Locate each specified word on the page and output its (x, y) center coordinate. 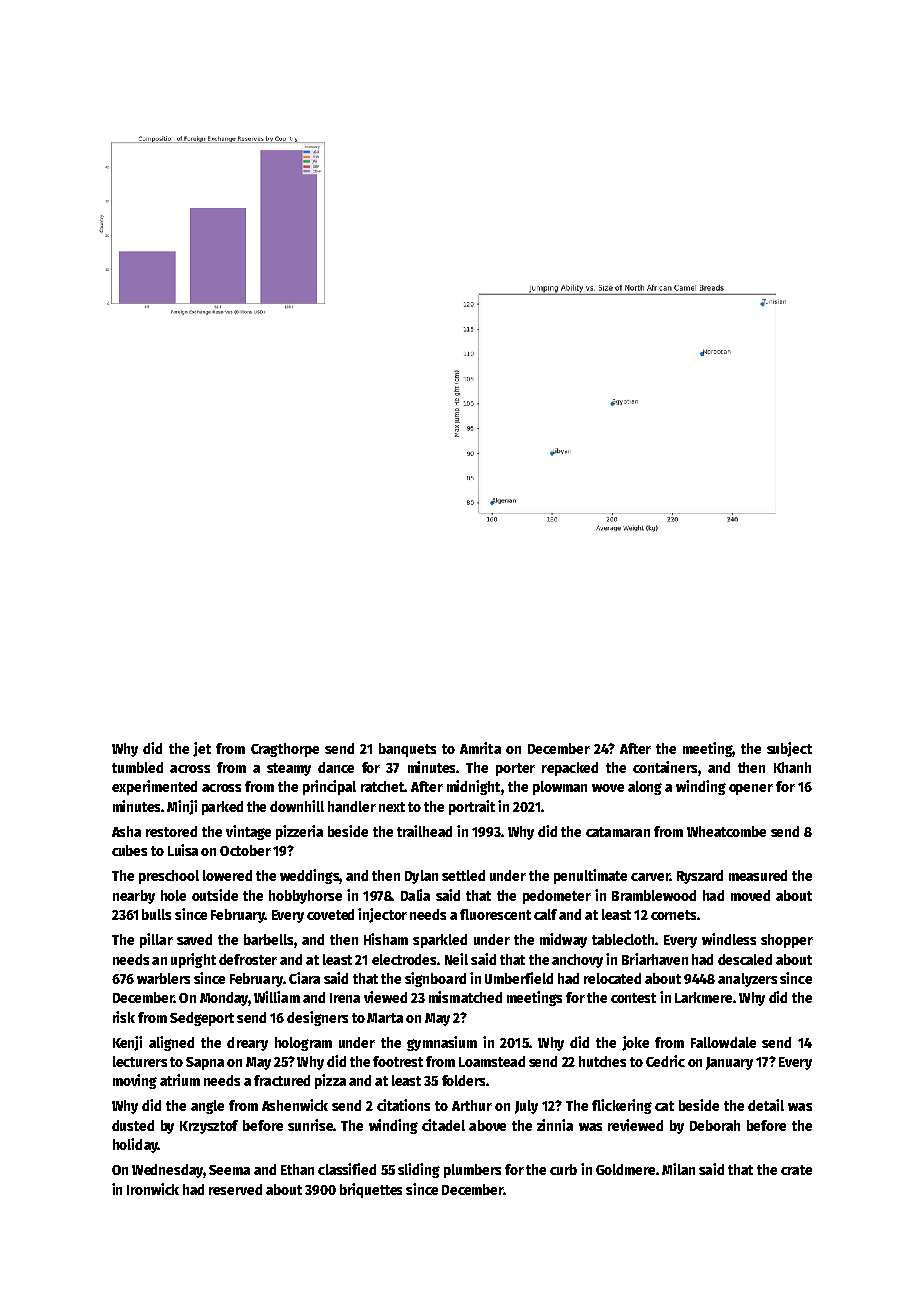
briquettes (371, 1190)
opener (751, 789)
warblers (163, 978)
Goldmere (625, 1169)
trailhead (424, 831)
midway (563, 940)
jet (202, 749)
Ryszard (700, 877)
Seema (229, 1170)
